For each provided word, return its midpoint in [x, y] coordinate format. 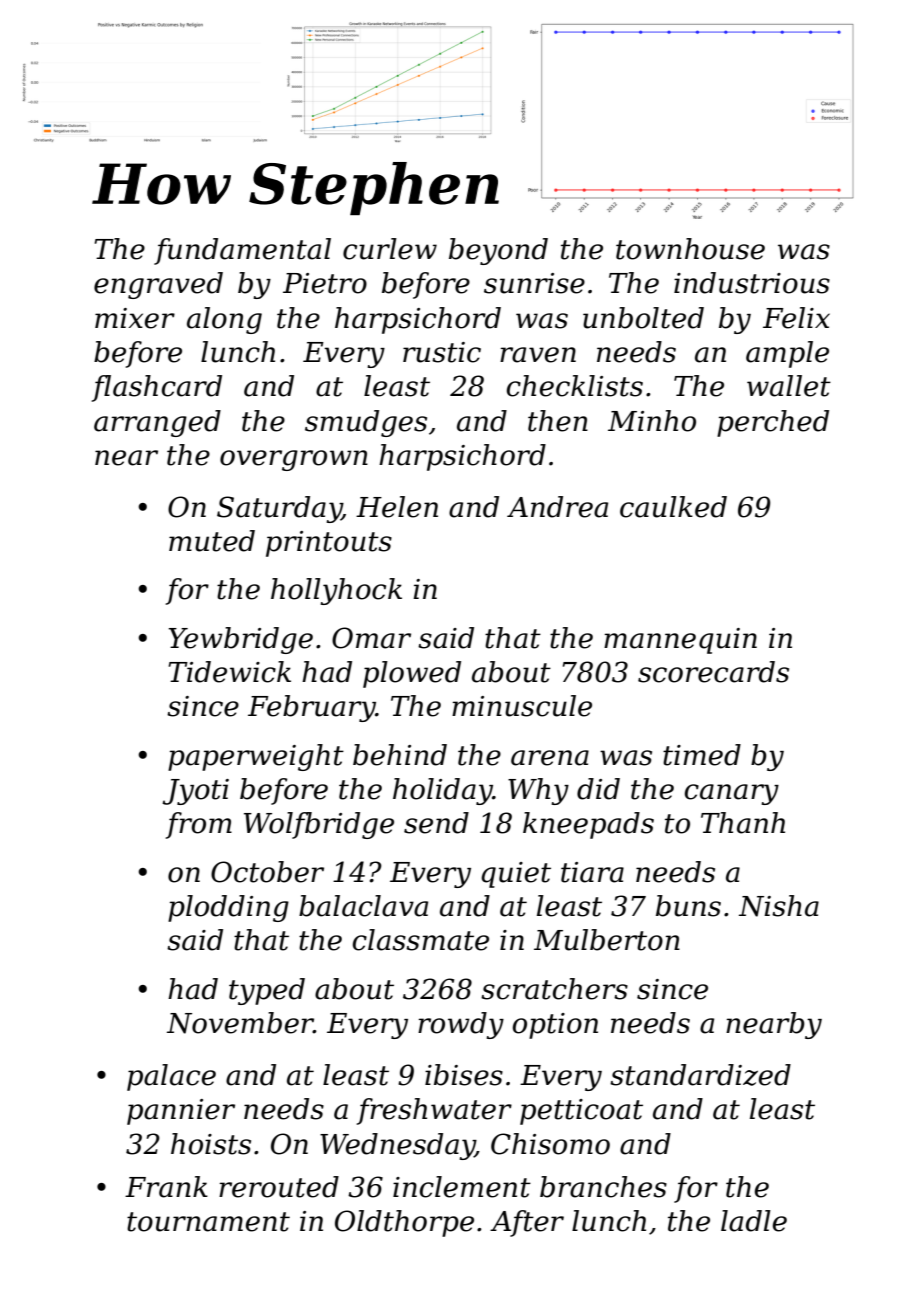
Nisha [779, 906]
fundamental [242, 251]
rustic [442, 352]
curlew [390, 249]
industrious [752, 283]
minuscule [522, 706]
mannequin [680, 641]
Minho [652, 421]
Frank [166, 1187]
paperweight [256, 757]
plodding [228, 908]
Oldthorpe [404, 1223]
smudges [366, 423]
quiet [516, 875]
